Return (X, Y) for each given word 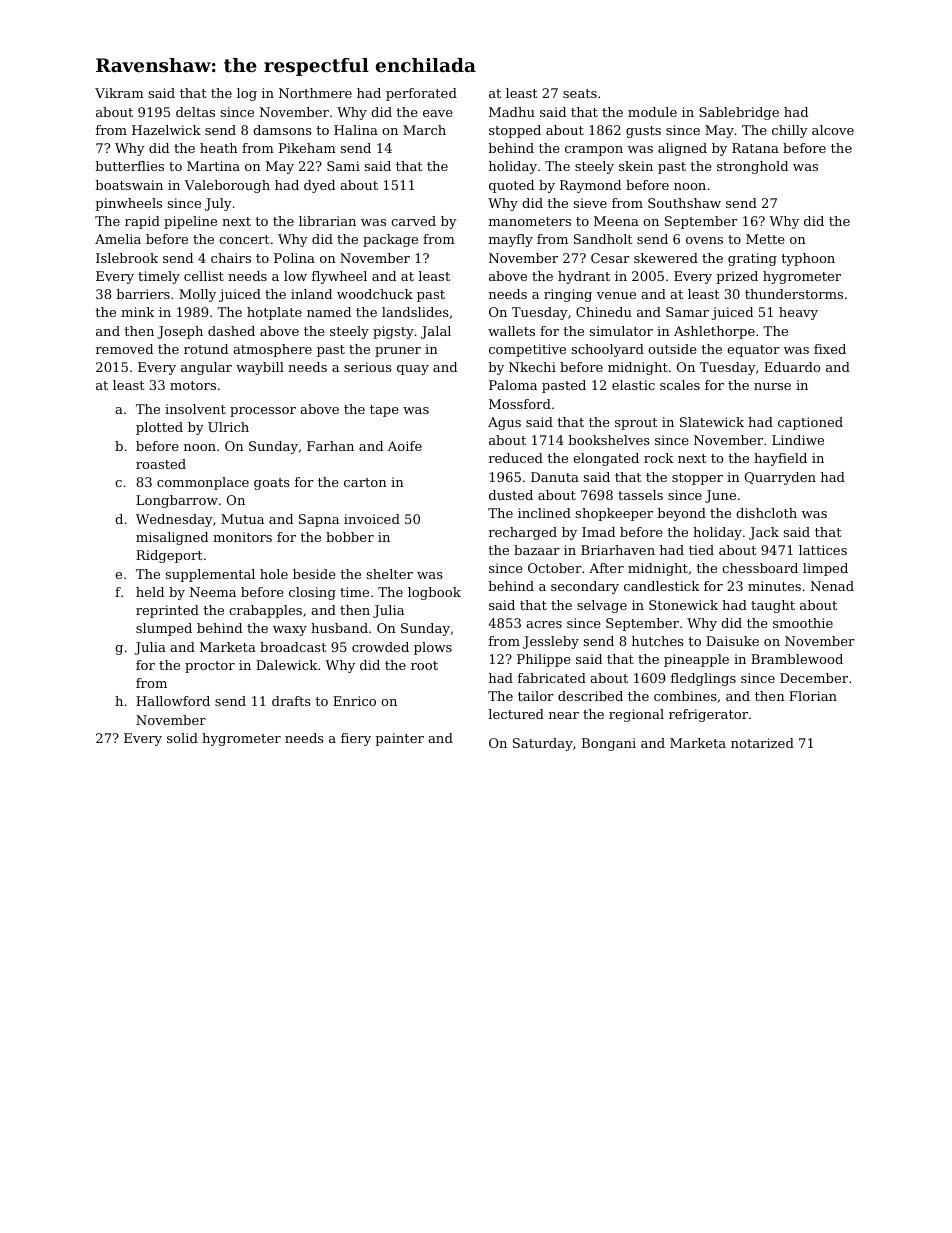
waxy (290, 631)
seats (580, 93)
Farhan (330, 446)
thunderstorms (794, 294)
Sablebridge (739, 113)
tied (701, 550)
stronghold (752, 167)
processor (263, 412)
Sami (343, 166)
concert (244, 239)
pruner (398, 352)
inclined (544, 513)
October (555, 568)
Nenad (832, 586)
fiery (356, 739)
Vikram (119, 93)
